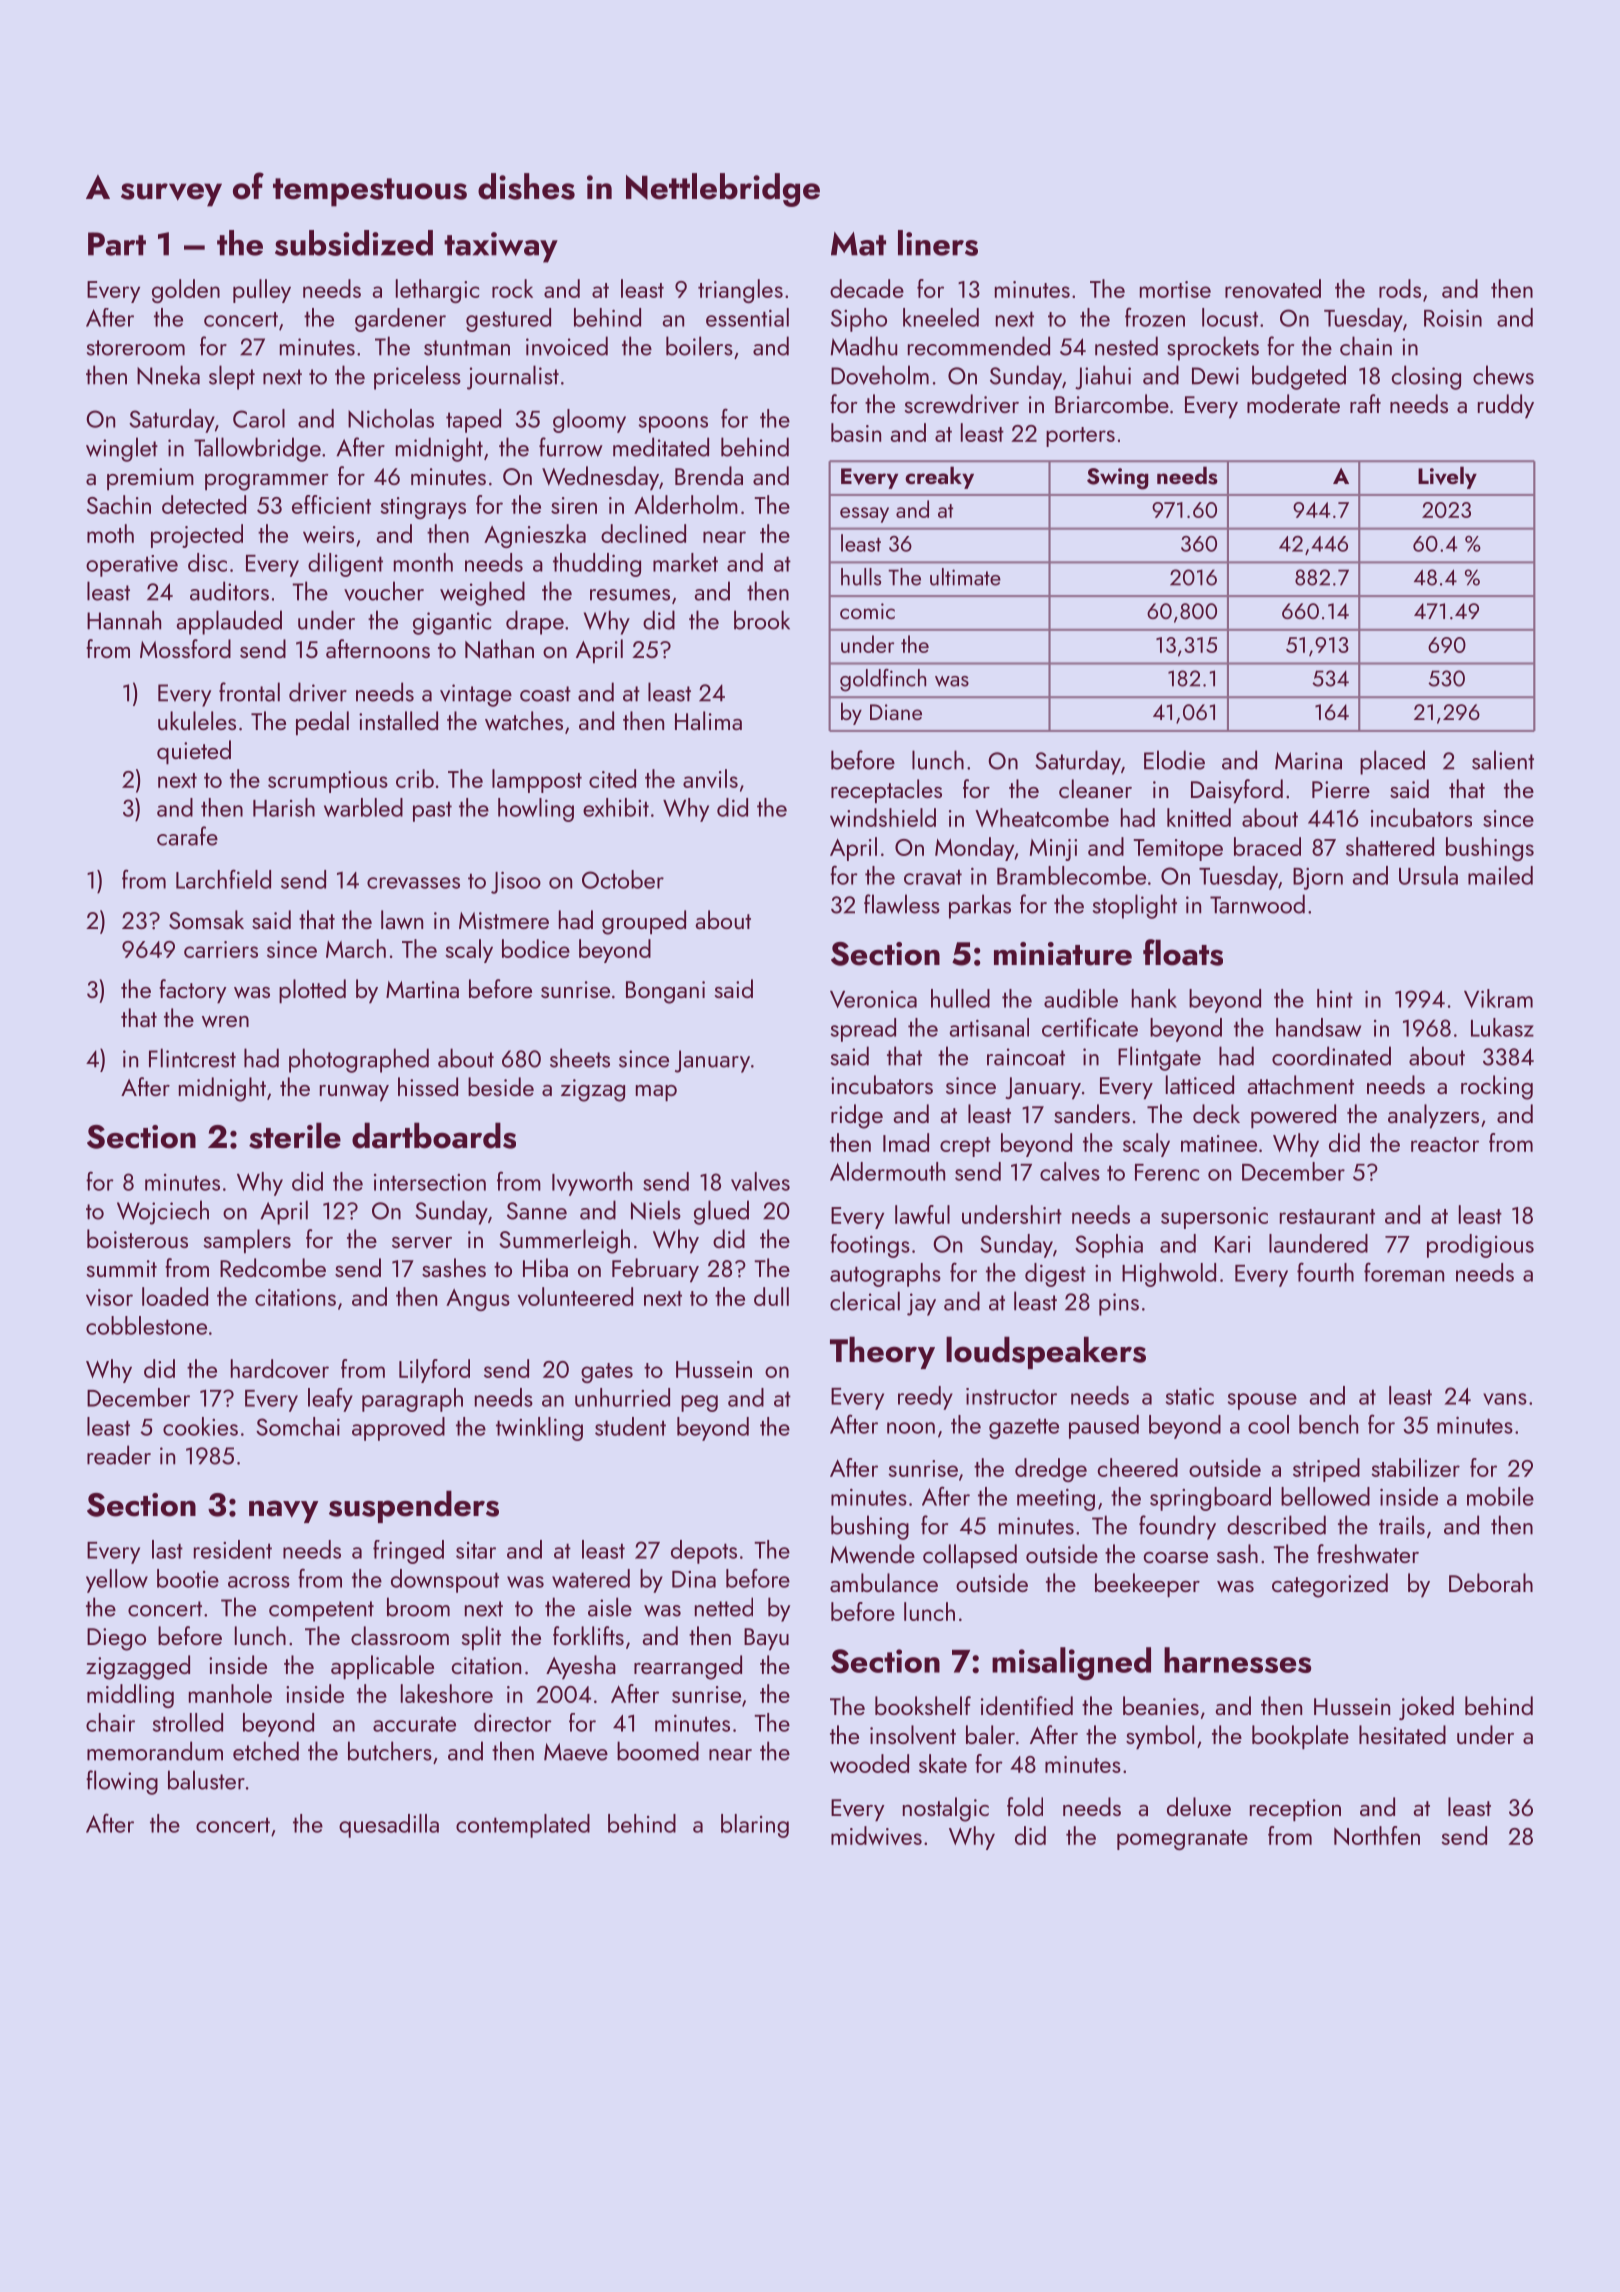 Image resolution: width=1620 pixels, height=2292 pixels. Describe the element at coordinates (1392, 762) in the document. I see `placed` at that location.
